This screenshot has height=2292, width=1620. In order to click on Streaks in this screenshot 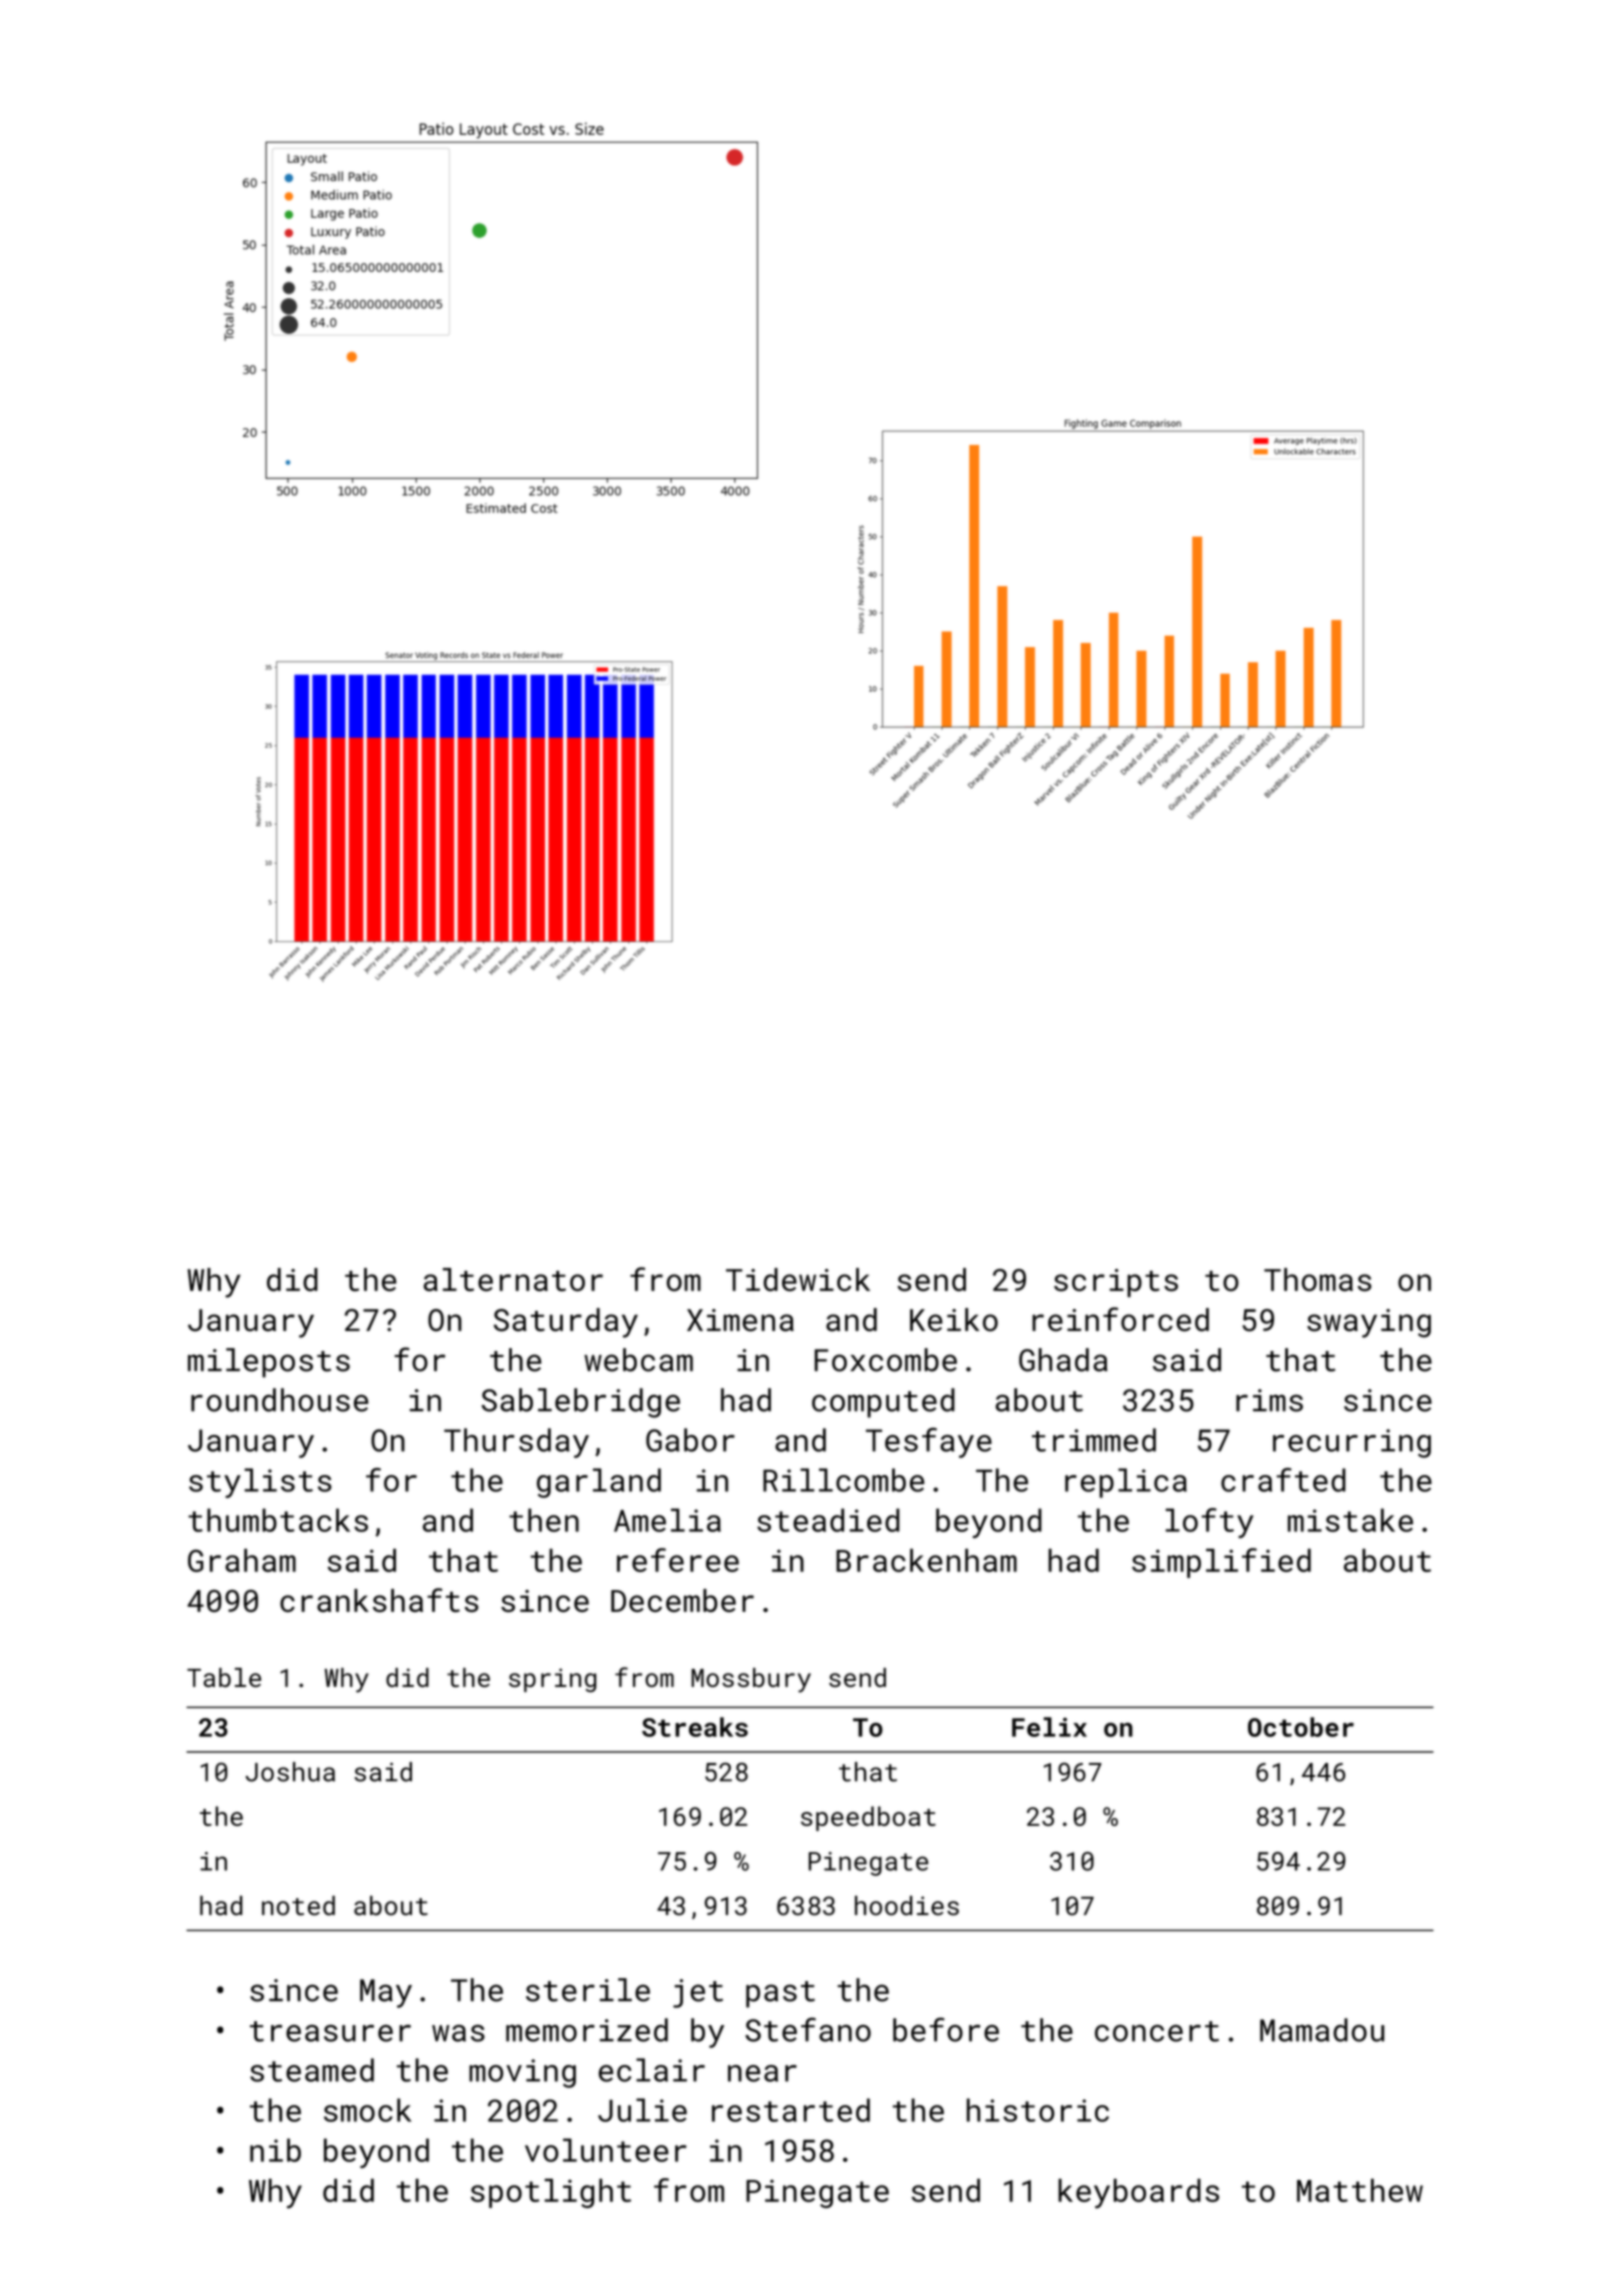, I will do `click(695, 1727)`.
